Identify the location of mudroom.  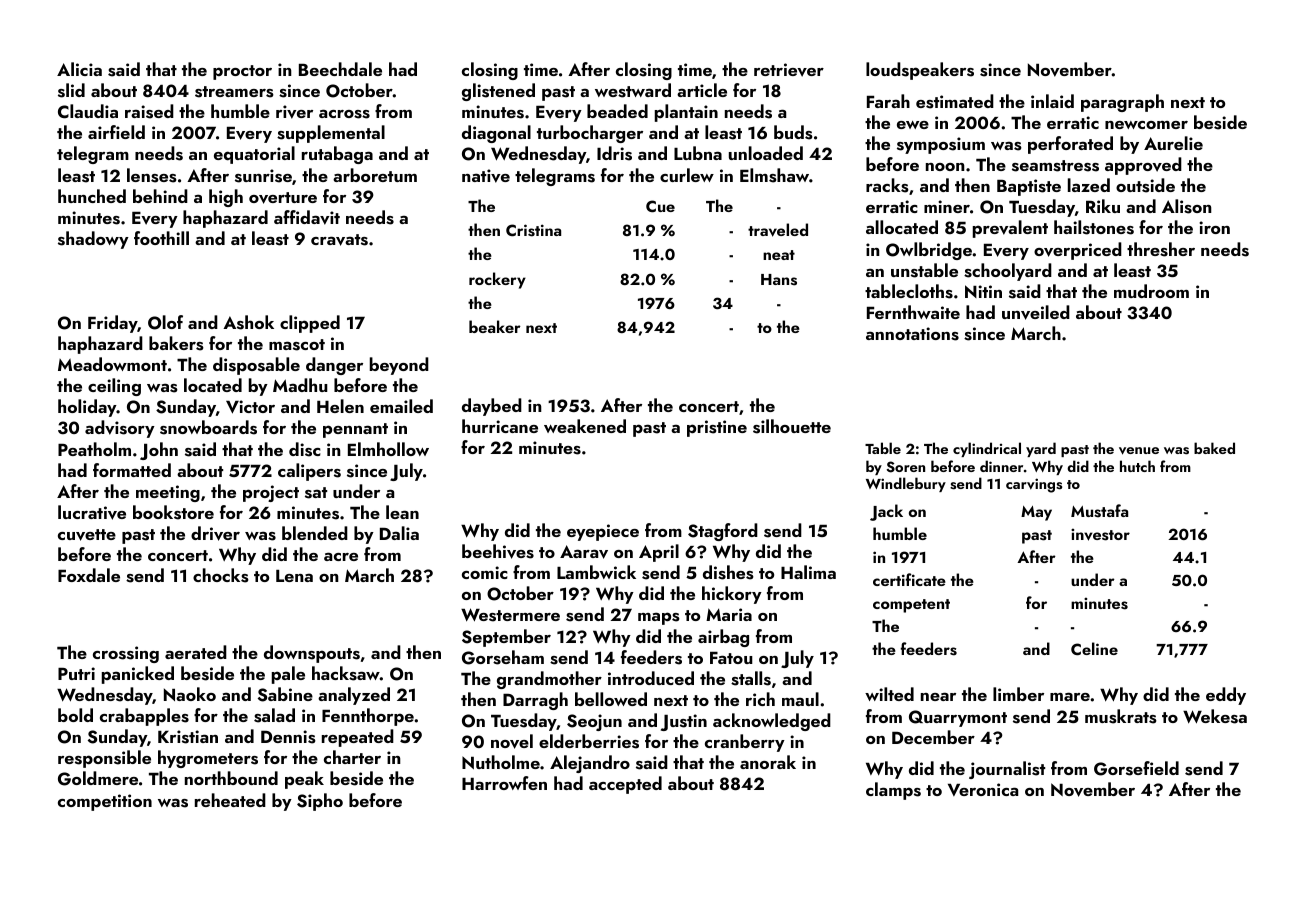
(1151, 291).
